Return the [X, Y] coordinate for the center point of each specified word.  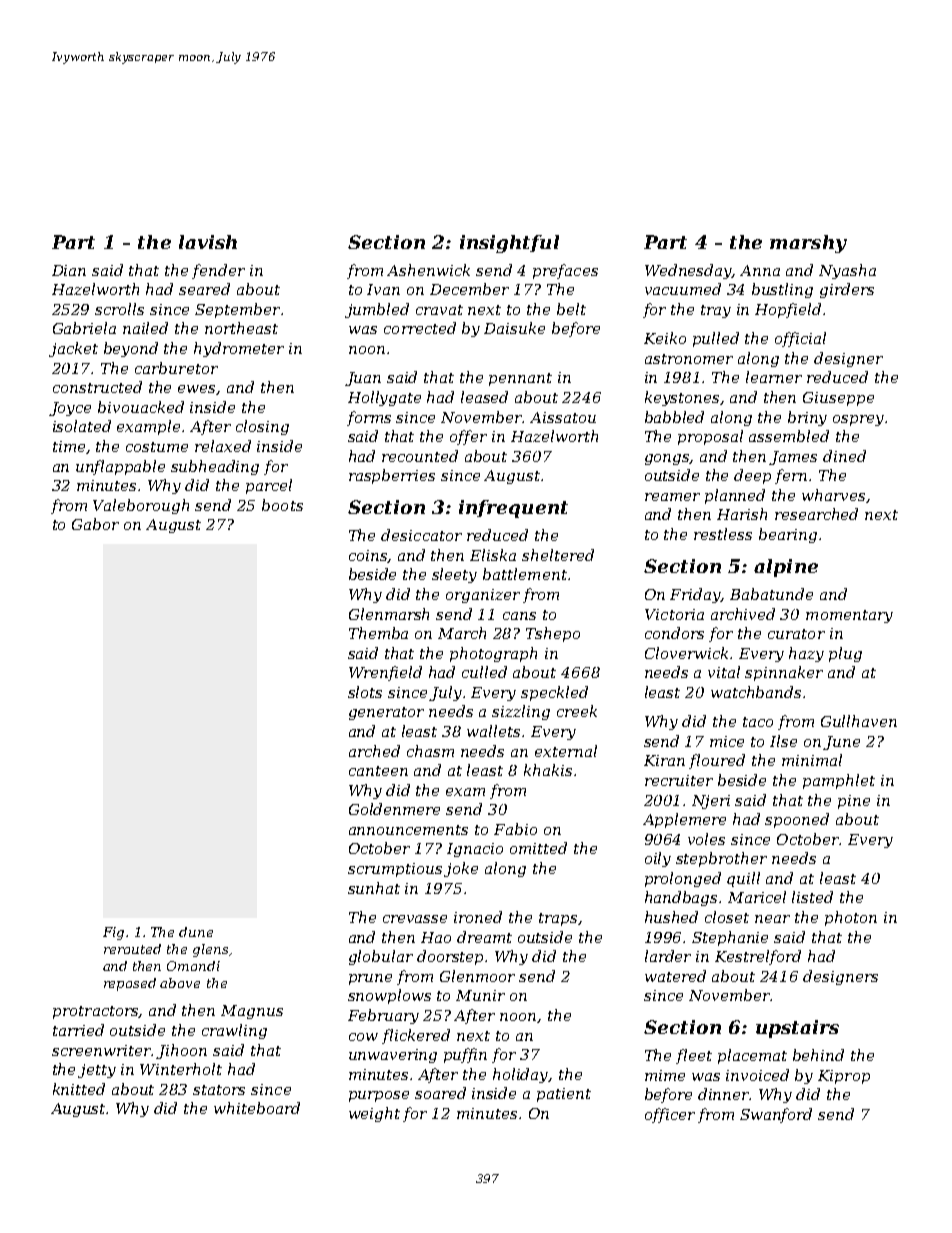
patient [564, 1095]
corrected [420, 328]
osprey [858, 420]
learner [774, 377]
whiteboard [257, 1108]
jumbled [377, 310]
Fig [113, 933]
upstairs [797, 1029]
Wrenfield [385, 673]
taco [758, 722]
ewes [197, 390]
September [237, 310]
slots [365, 692]
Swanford [776, 1115]
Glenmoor [477, 976]
